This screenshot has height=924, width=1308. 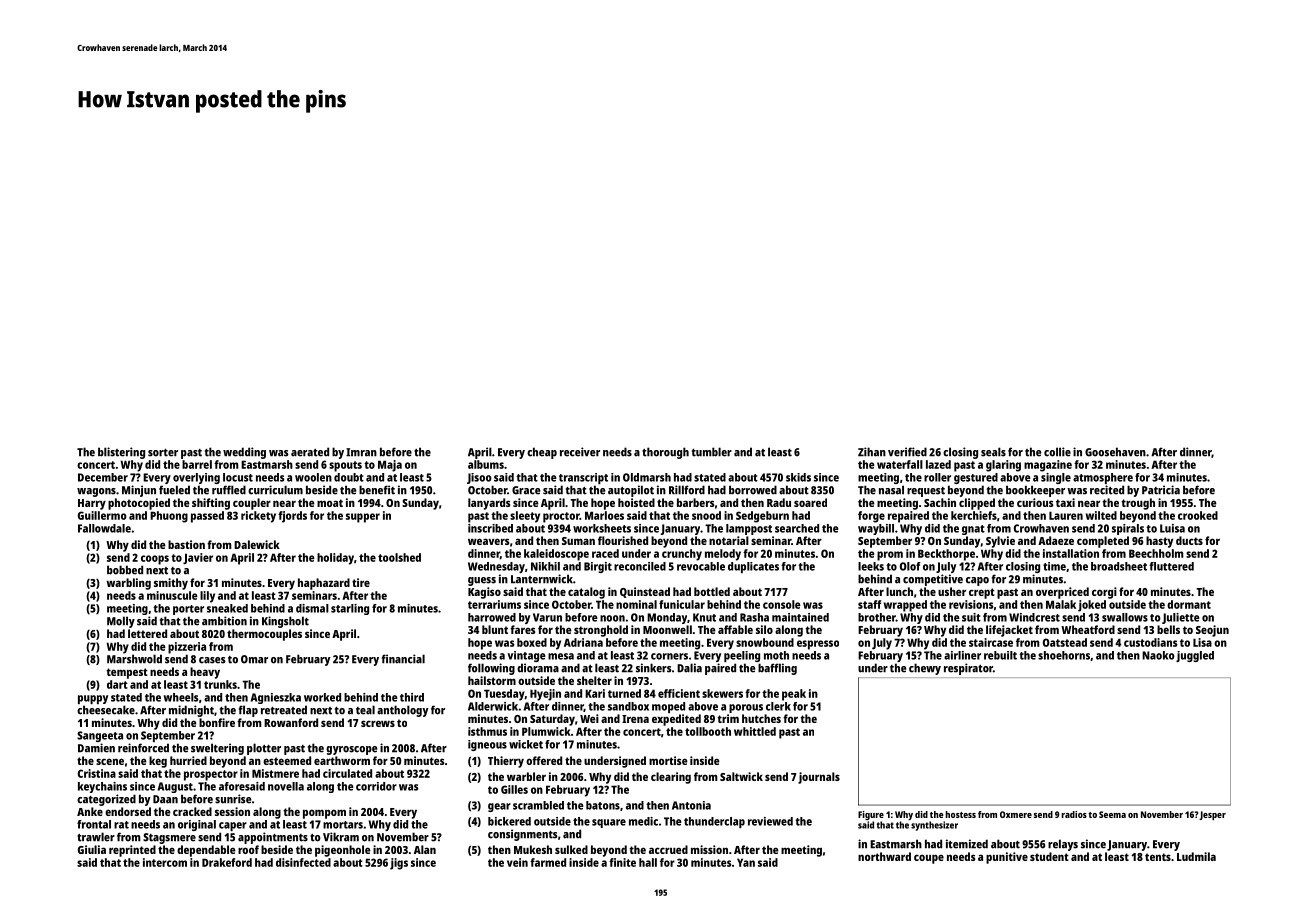 I want to click on trim, so click(x=728, y=718).
